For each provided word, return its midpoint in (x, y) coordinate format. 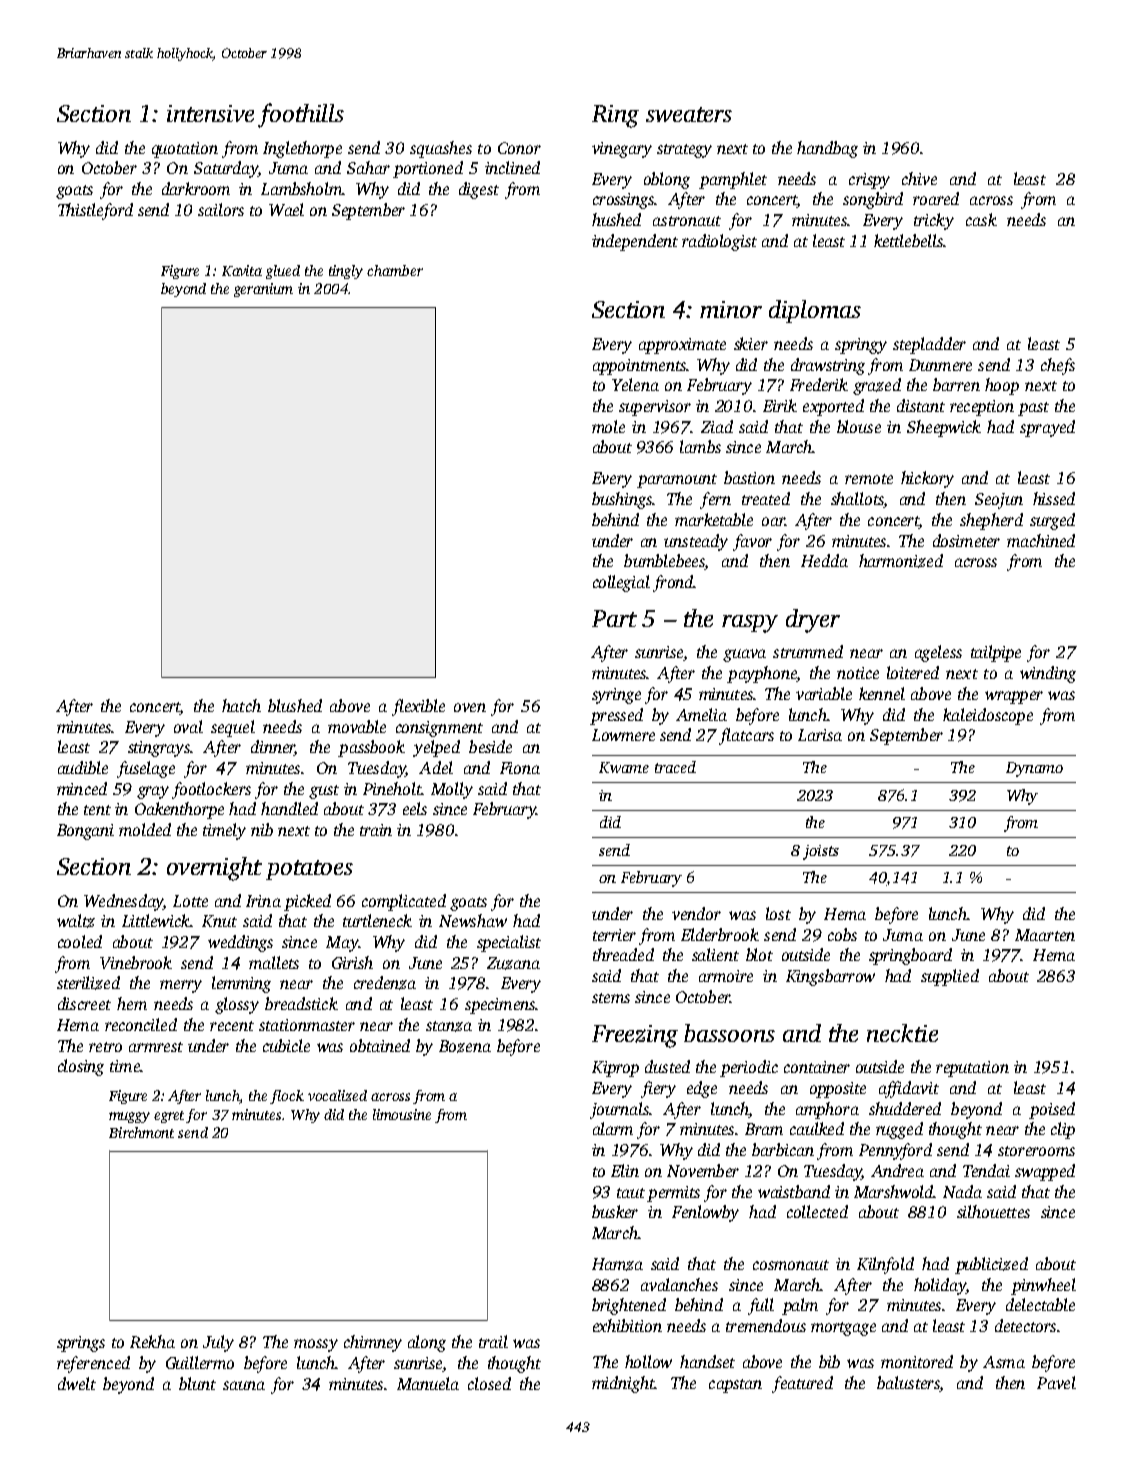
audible (83, 767)
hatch (241, 705)
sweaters (689, 114)
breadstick (301, 1003)
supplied (950, 977)
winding (1048, 674)
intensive (210, 113)
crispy (869, 181)
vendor (696, 913)
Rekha (152, 1341)
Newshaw (473, 920)
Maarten (1045, 935)
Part (614, 618)
